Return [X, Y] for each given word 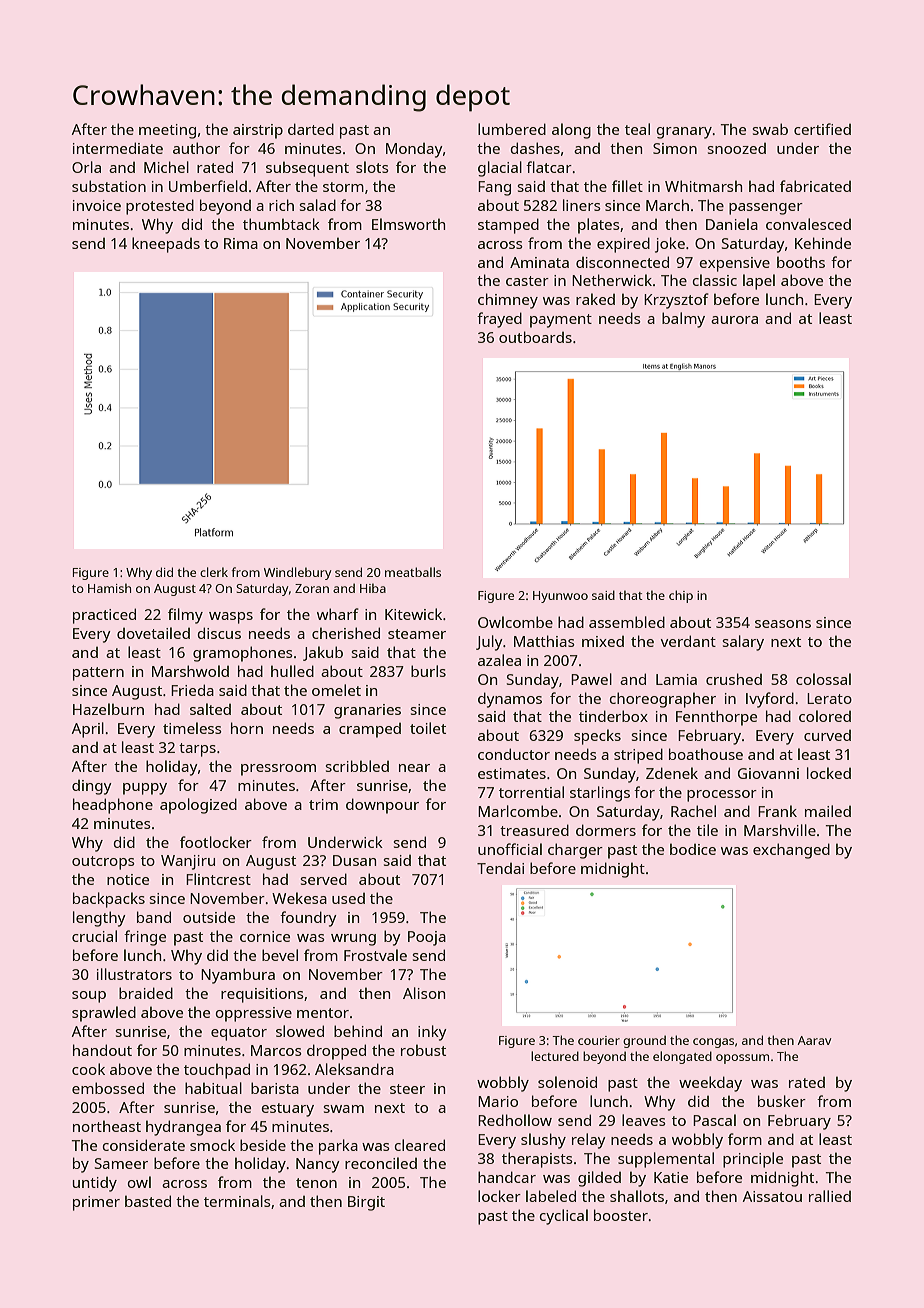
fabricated [815, 186]
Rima [241, 243]
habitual [213, 1088]
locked [829, 773]
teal [637, 129]
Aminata [539, 262]
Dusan [354, 860]
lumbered [512, 129]
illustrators [134, 974]
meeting [167, 131]
